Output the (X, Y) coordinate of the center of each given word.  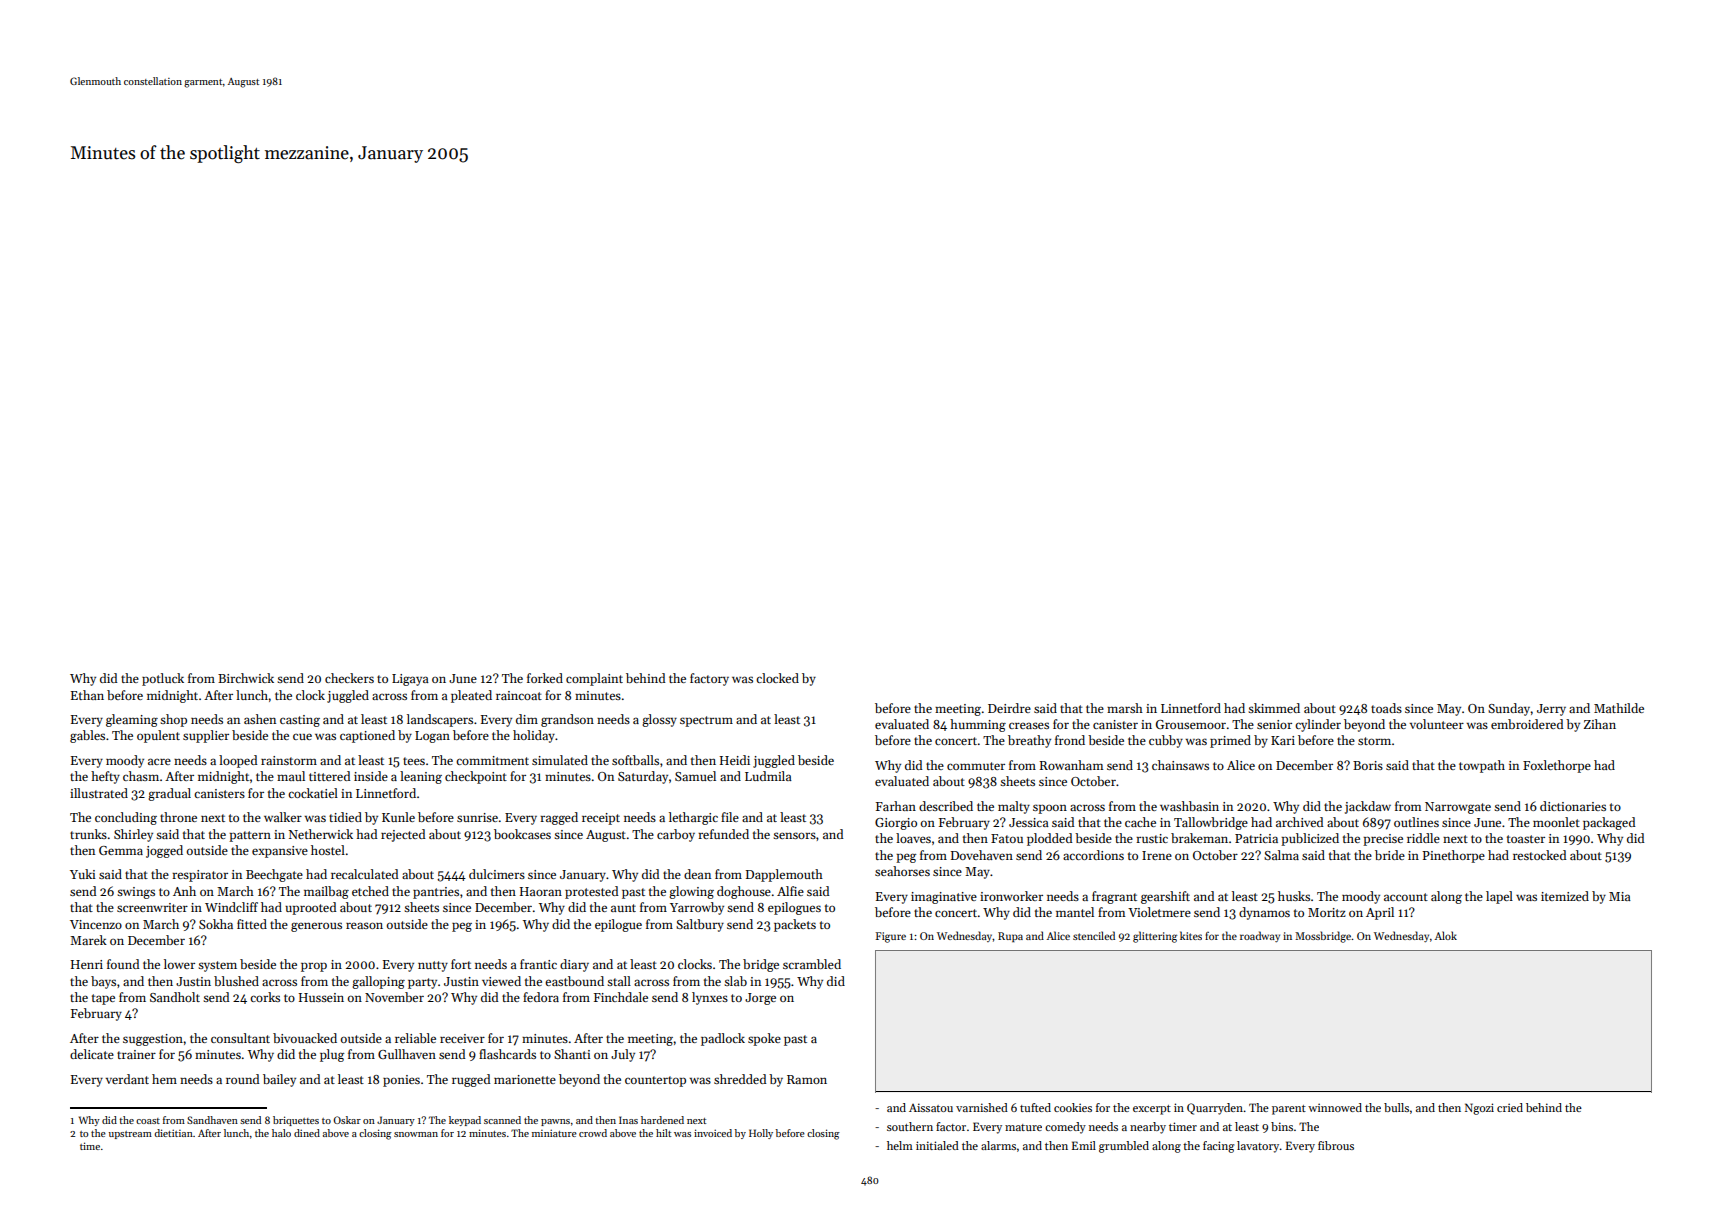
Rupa (1010, 937)
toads (1386, 708)
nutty (433, 966)
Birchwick (246, 678)
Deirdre (1009, 708)
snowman (416, 1134)
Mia (1620, 896)
